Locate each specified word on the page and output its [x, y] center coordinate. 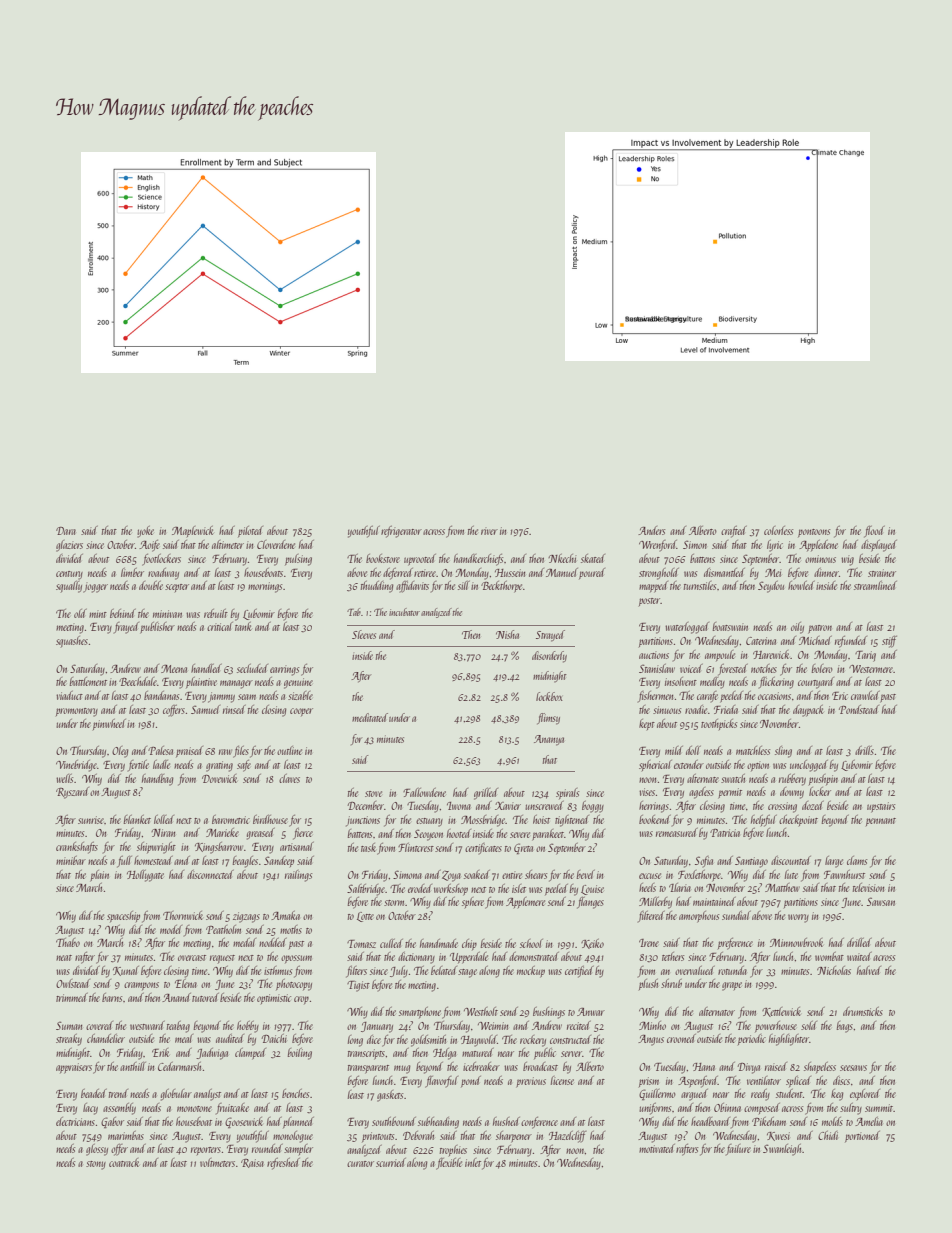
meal [184, 1038]
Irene [649, 943]
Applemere [525, 902]
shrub [671, 983]
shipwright [156, 848]
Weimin [493, 1026]
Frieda [726, 709]
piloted [250, 531]
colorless [778, 530]
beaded [94, 1093]
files [241, 752]
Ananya [549, 740]
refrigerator [401, 532]
